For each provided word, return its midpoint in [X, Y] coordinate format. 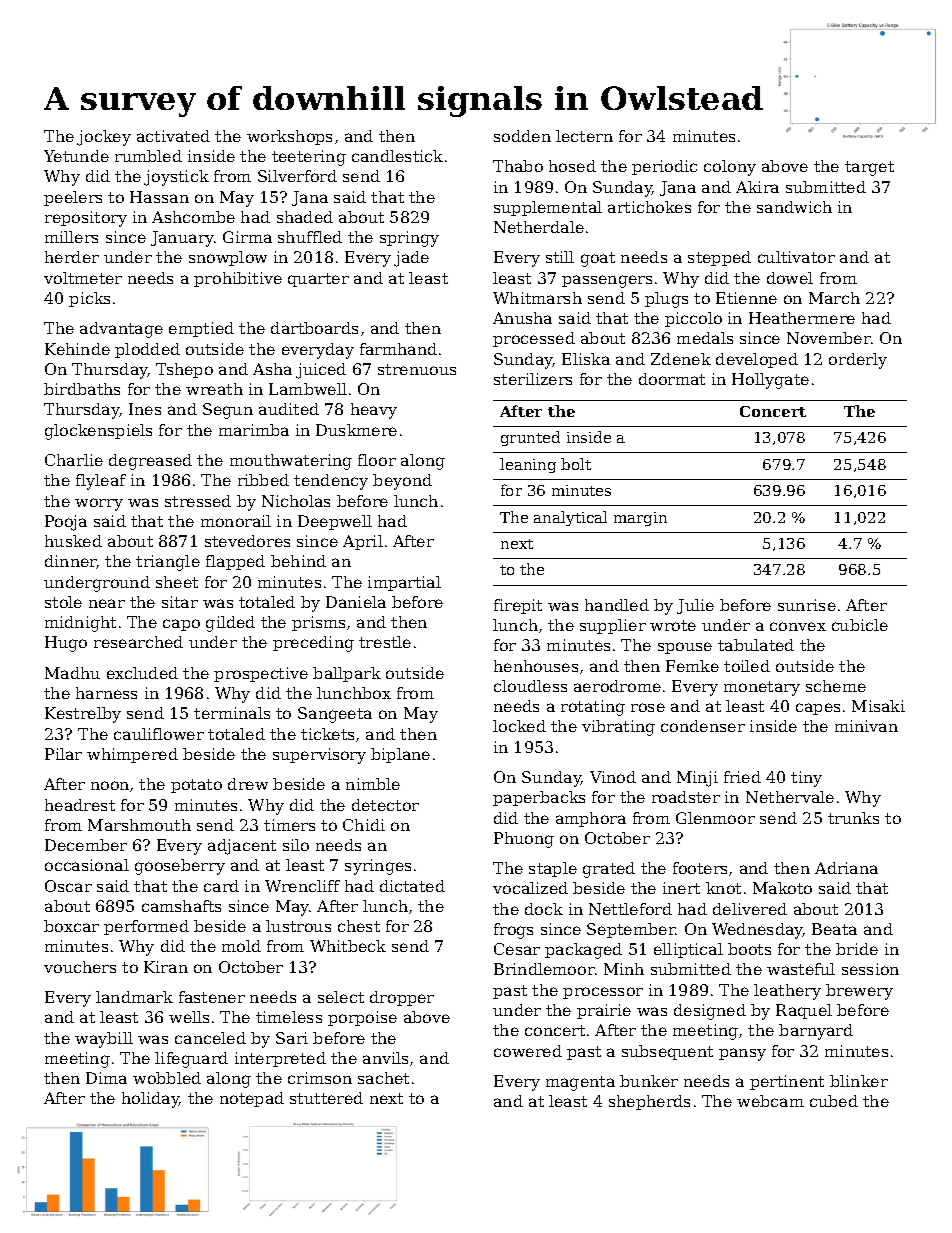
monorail [236, 521]
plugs [666, 300]
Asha [272, 369]
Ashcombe [193, 217]
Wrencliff [302, 886]
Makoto [782, 888]
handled [617, 605]
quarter [318, 280]
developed [757, 360]
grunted [530, 438]
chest [359, 926]
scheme [836, 686]
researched [138, 642]
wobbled [167, 1078]
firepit [518, 606]
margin [640, 519]
